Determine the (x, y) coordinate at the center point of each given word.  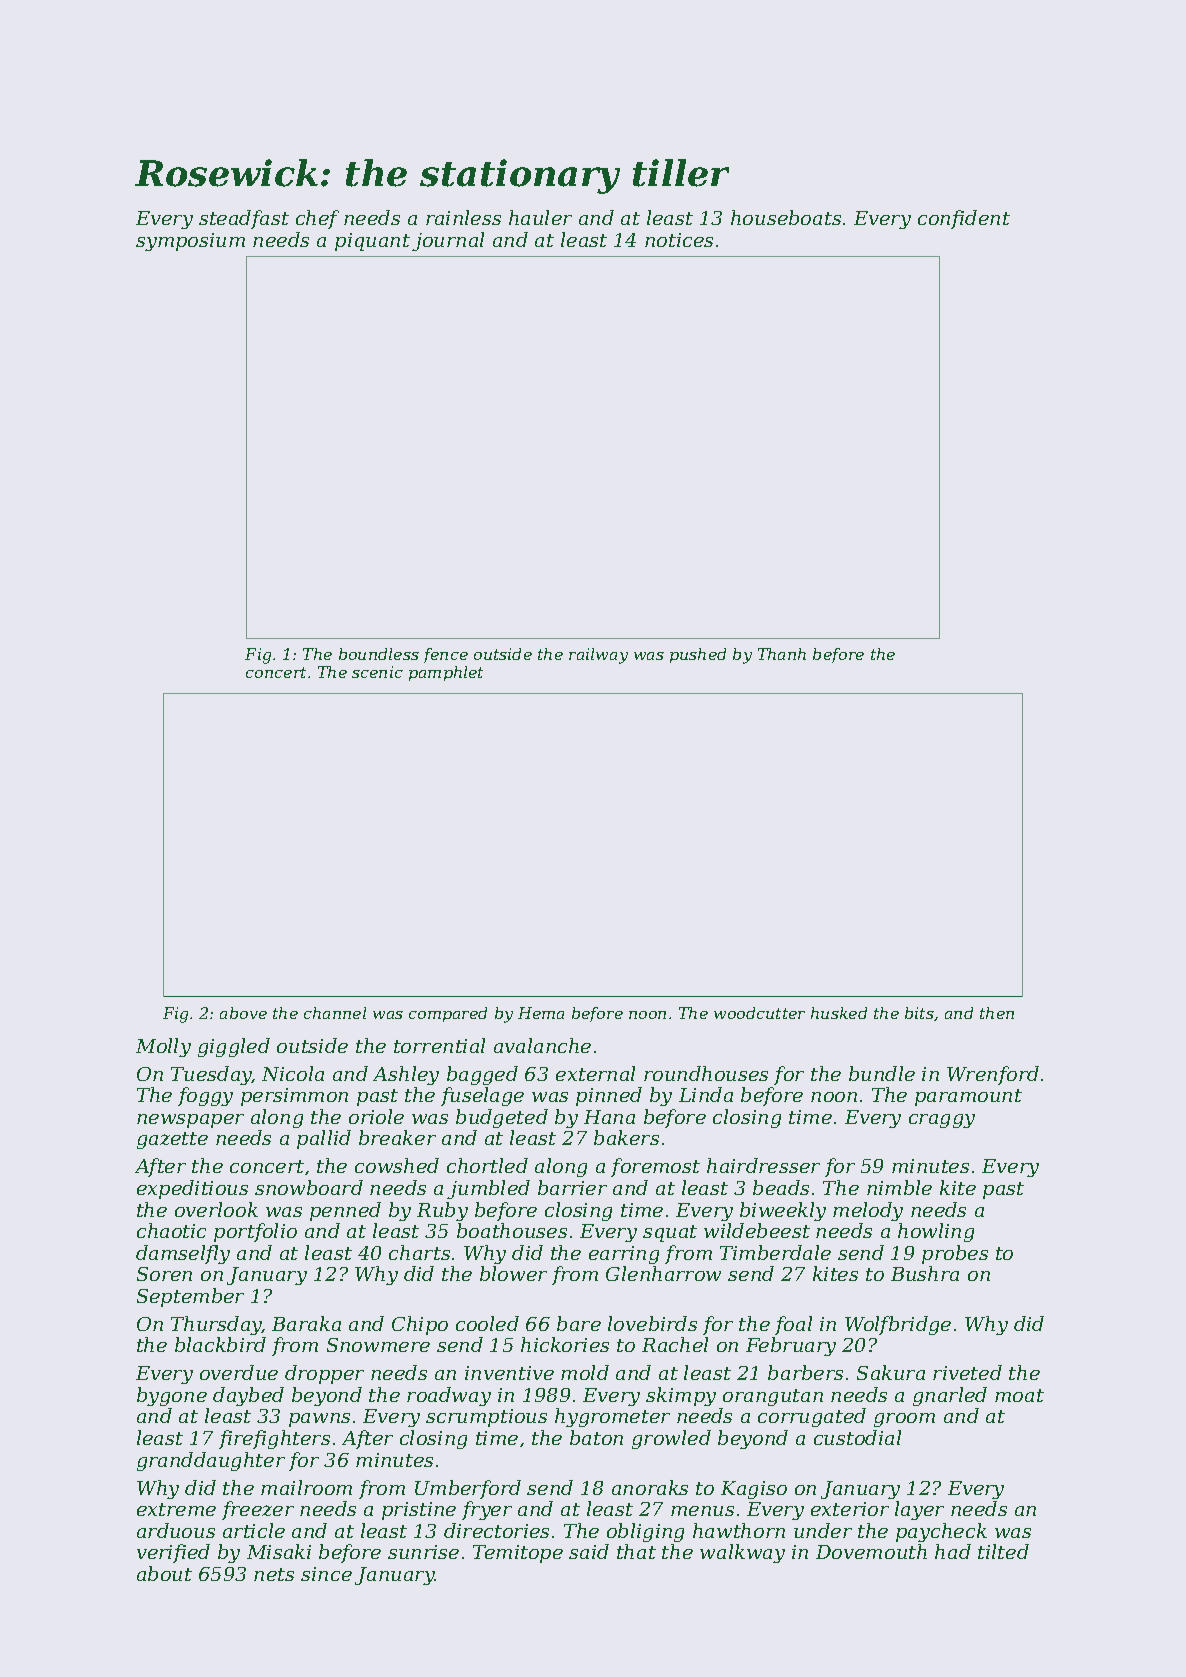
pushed (698, 655)
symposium (190, 242)
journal (448, 241)
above (243, 1013)
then (997, 1013)
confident (964, 219)
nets (274, 1574)
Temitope (518, 1554)
